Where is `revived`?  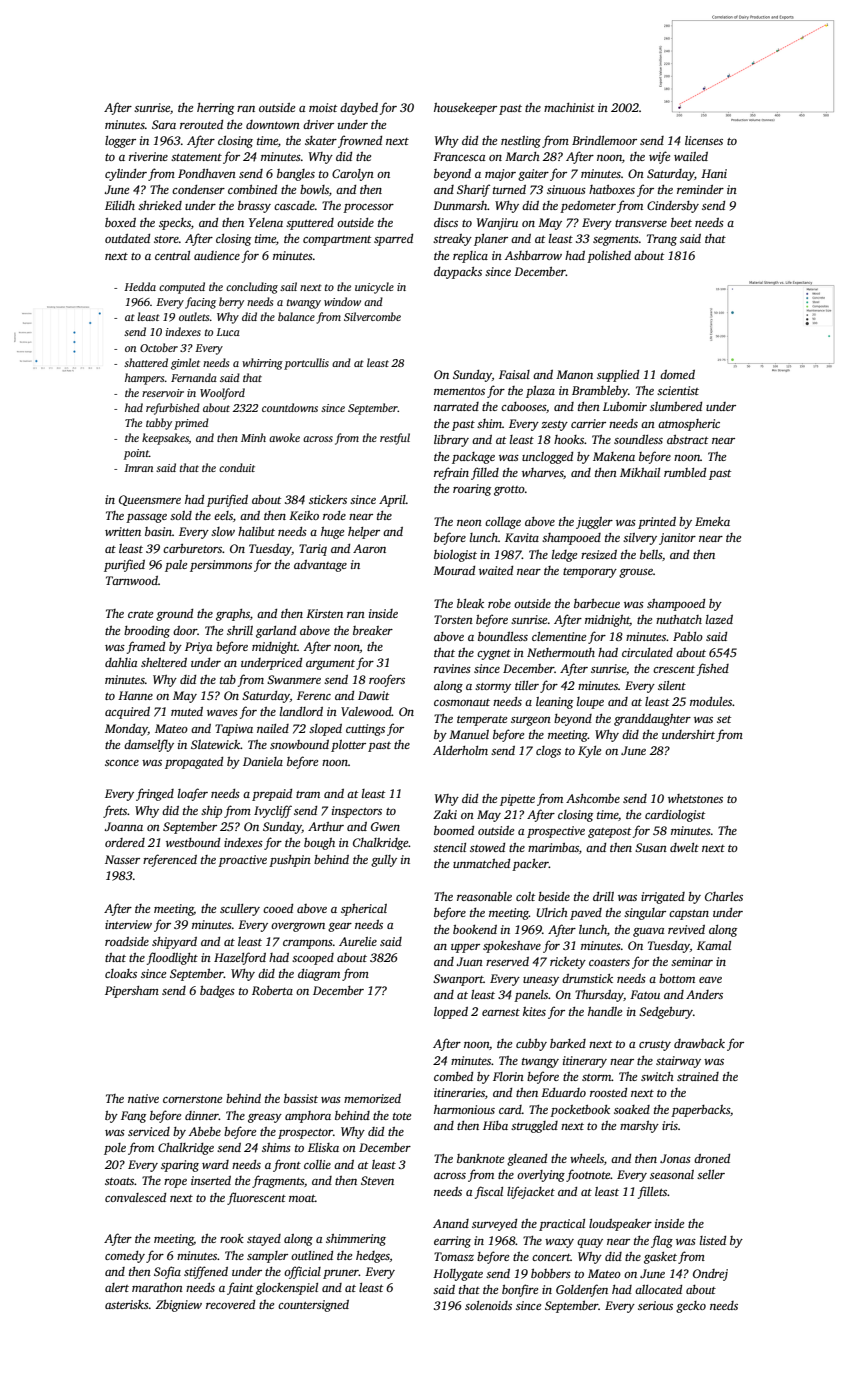 revived is located at coordinates (686, 929).
